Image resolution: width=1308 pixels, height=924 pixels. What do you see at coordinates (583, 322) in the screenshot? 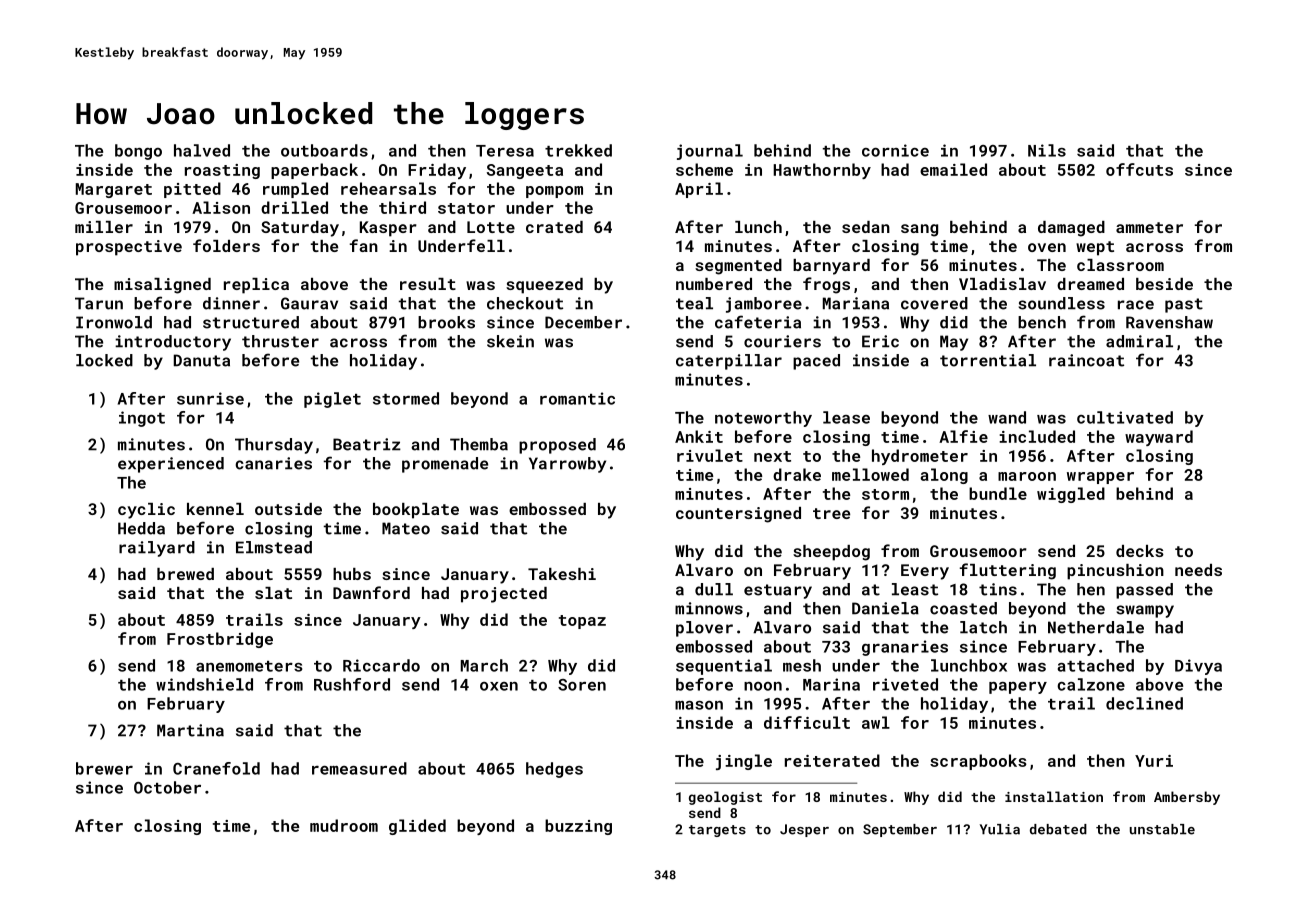
I see `December` at bounding box center [583, 322].
